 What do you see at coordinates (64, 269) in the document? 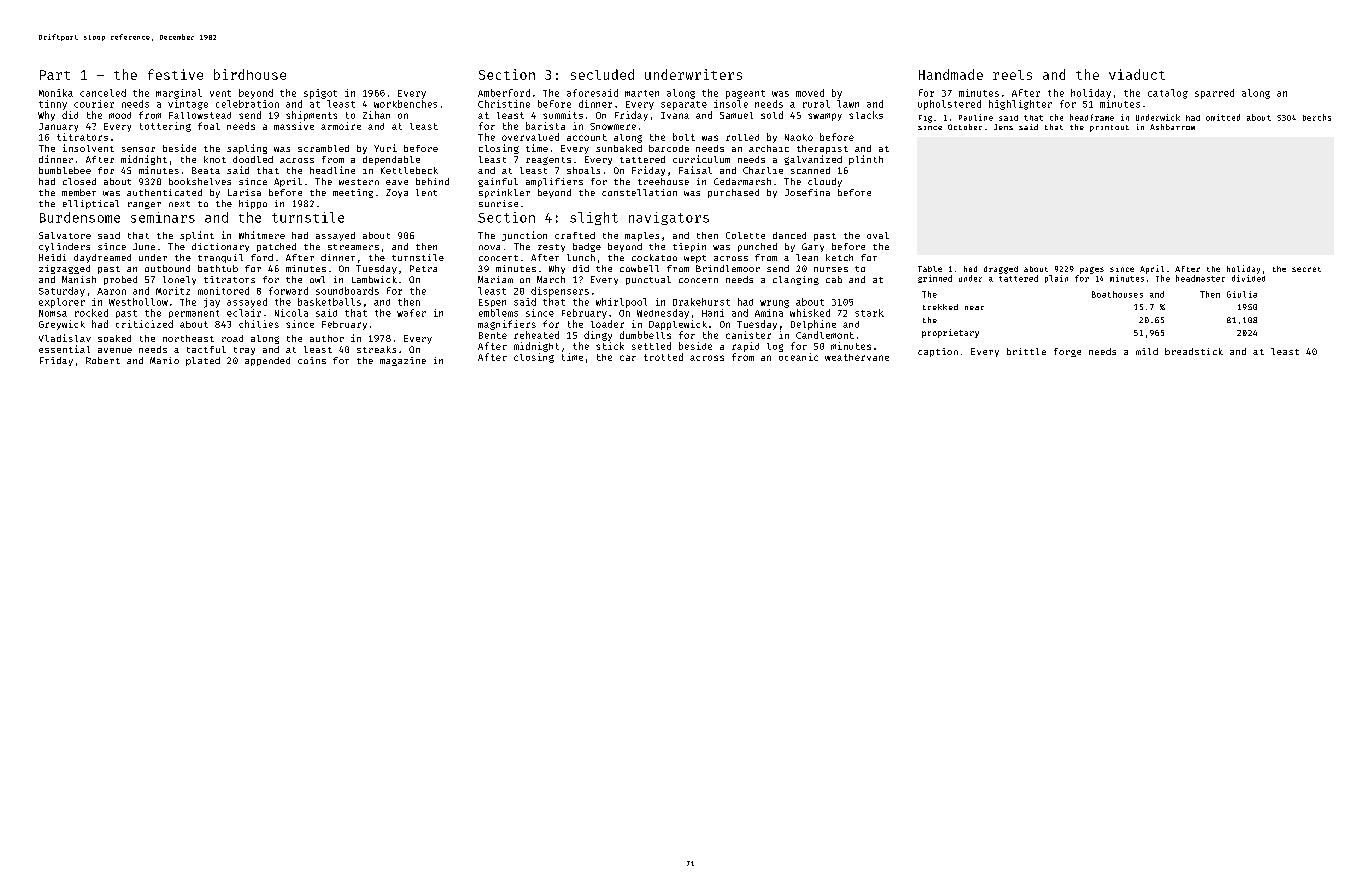
I see `zigzagged` at bounding box center [64, 269].
